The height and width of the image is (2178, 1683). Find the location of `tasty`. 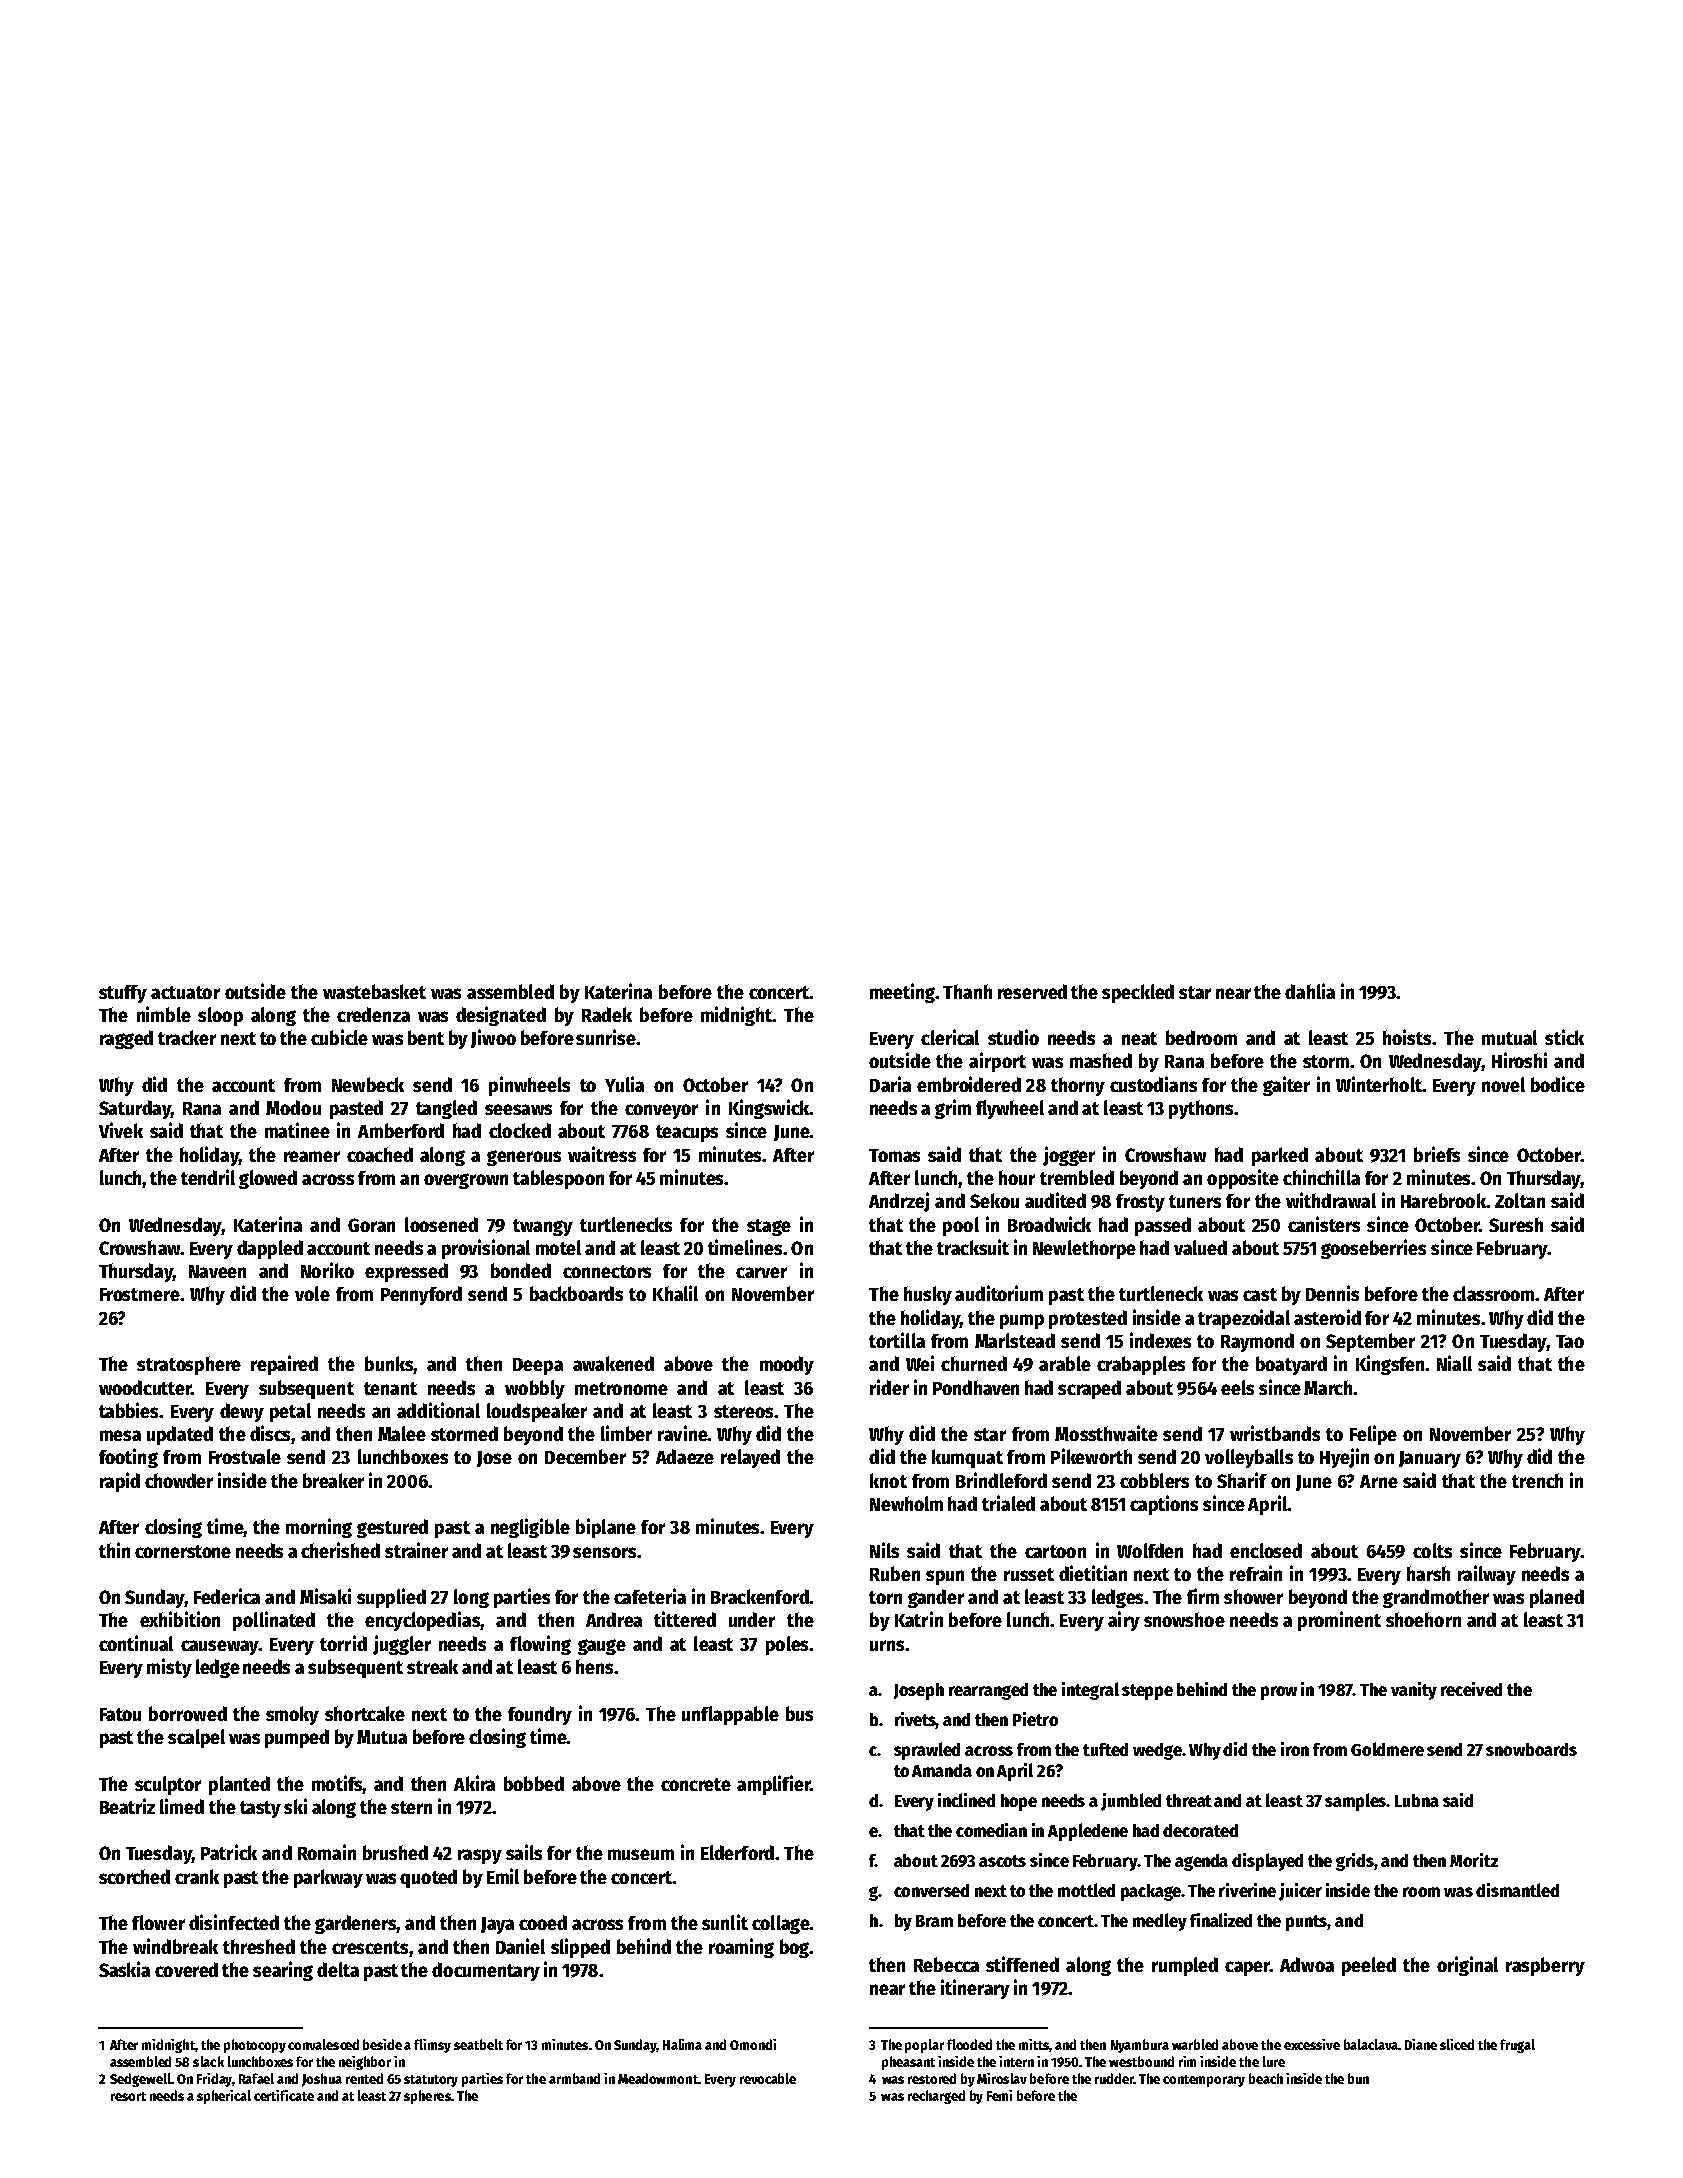

tasty is located at coordinates (260, 1809).
